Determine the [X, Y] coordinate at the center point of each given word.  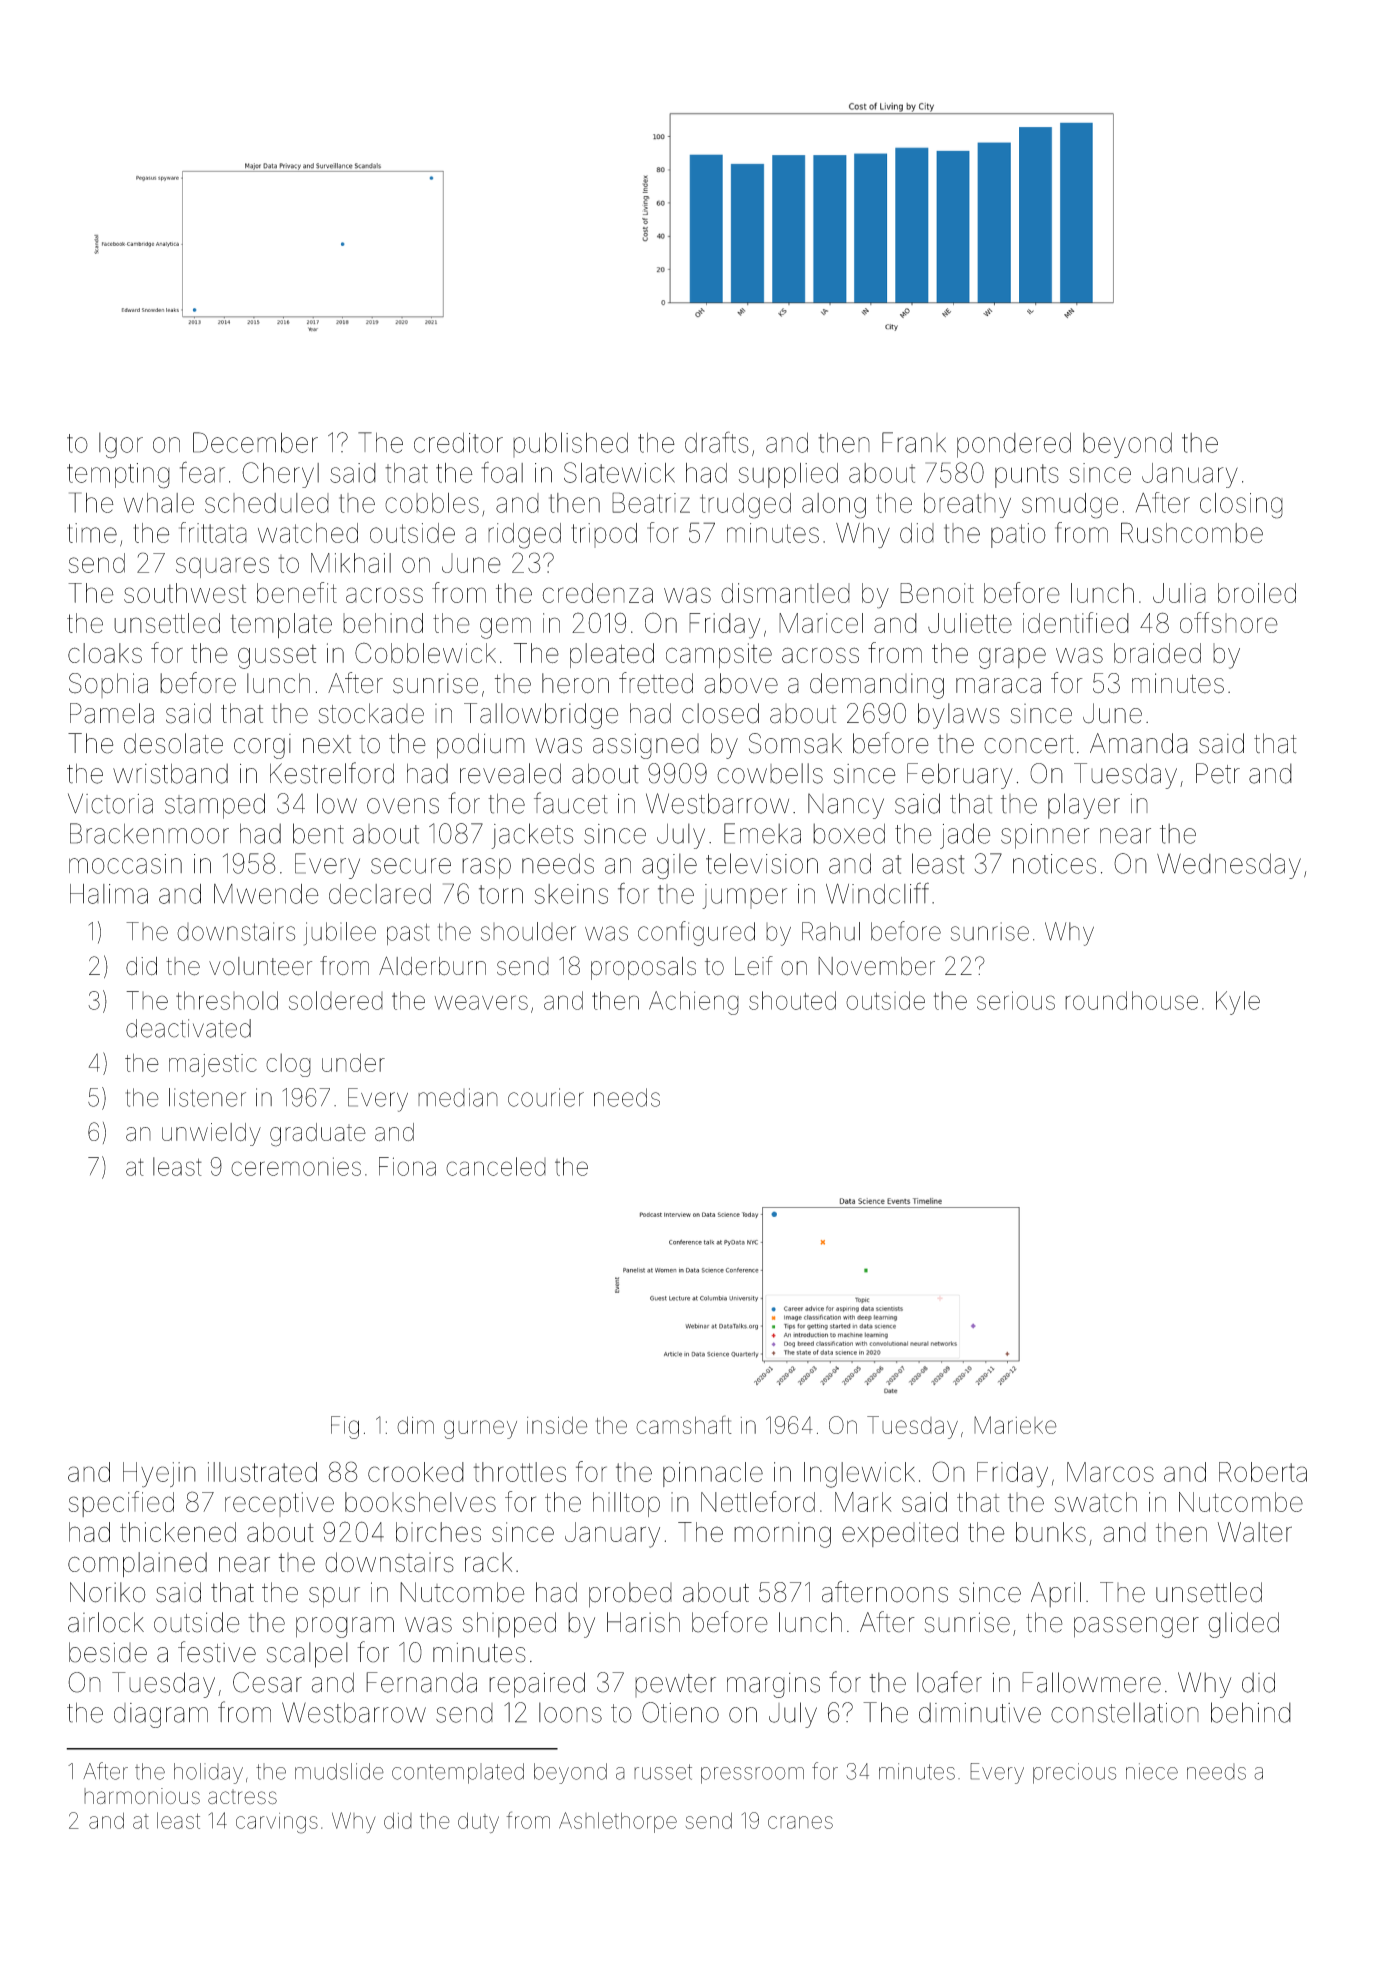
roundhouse [1131, 1000]
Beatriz [651, 502]
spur [334, 1597]
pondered [1014, 445]
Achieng [694, 1003]
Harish [643, 1622]
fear [202, 472]
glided [1243, 1625]
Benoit [937, 593]
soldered [336, 1000]
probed [630, 1595]
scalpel [307, 1655]
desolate [173, 743]
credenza [597, 593]
